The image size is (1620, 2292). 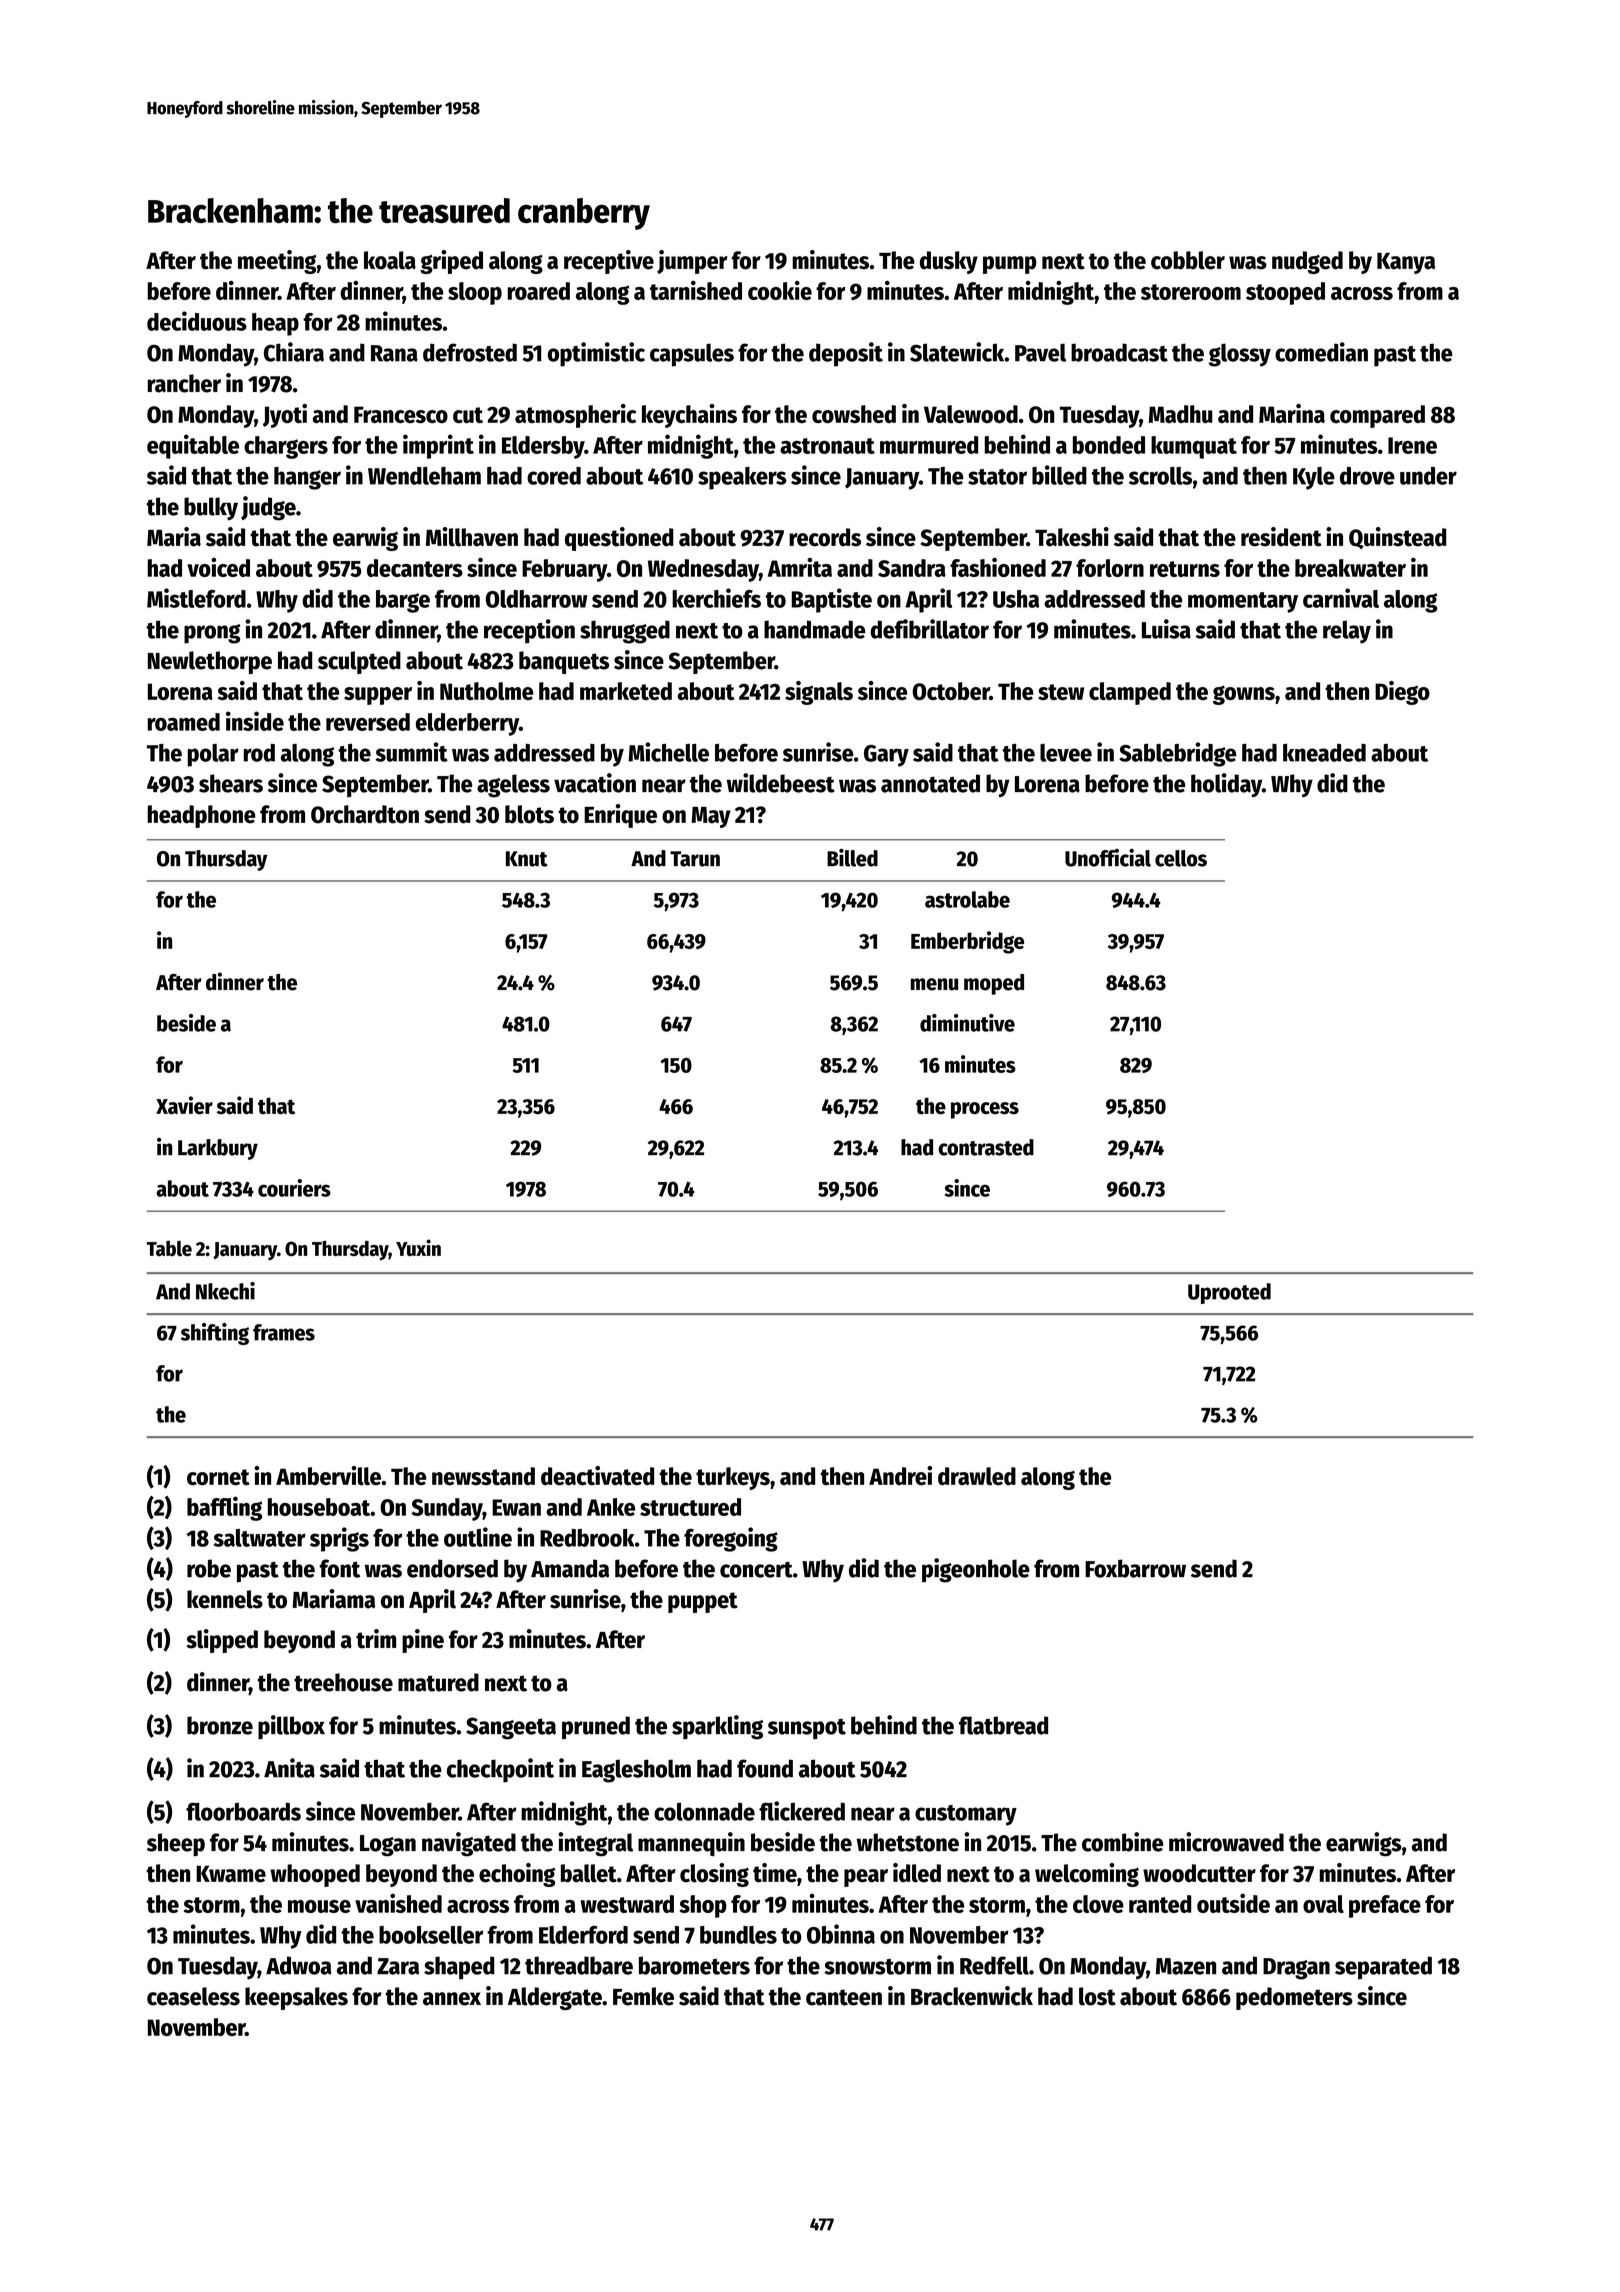 What do you see at coordinates (231, 1874) in the page?
I see `Kwame` at bounding box center [231, 1874].
